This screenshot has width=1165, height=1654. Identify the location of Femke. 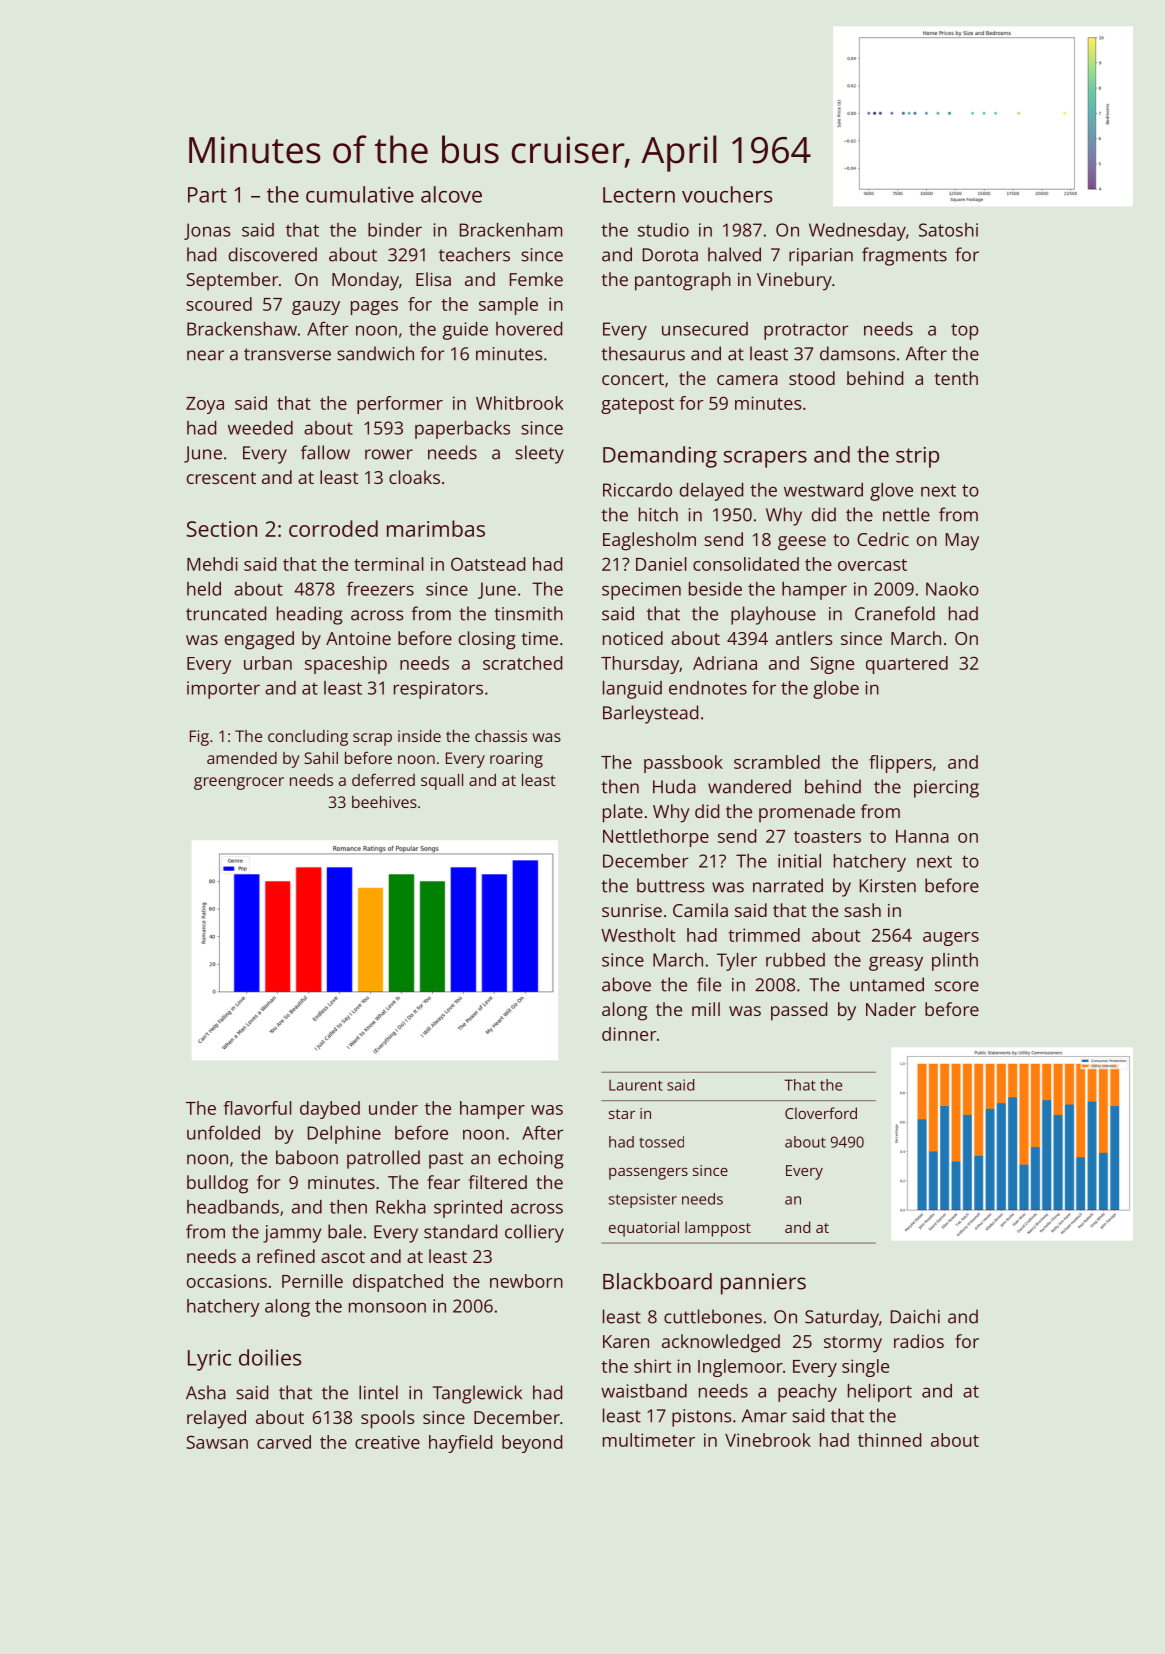
(536, 279).
